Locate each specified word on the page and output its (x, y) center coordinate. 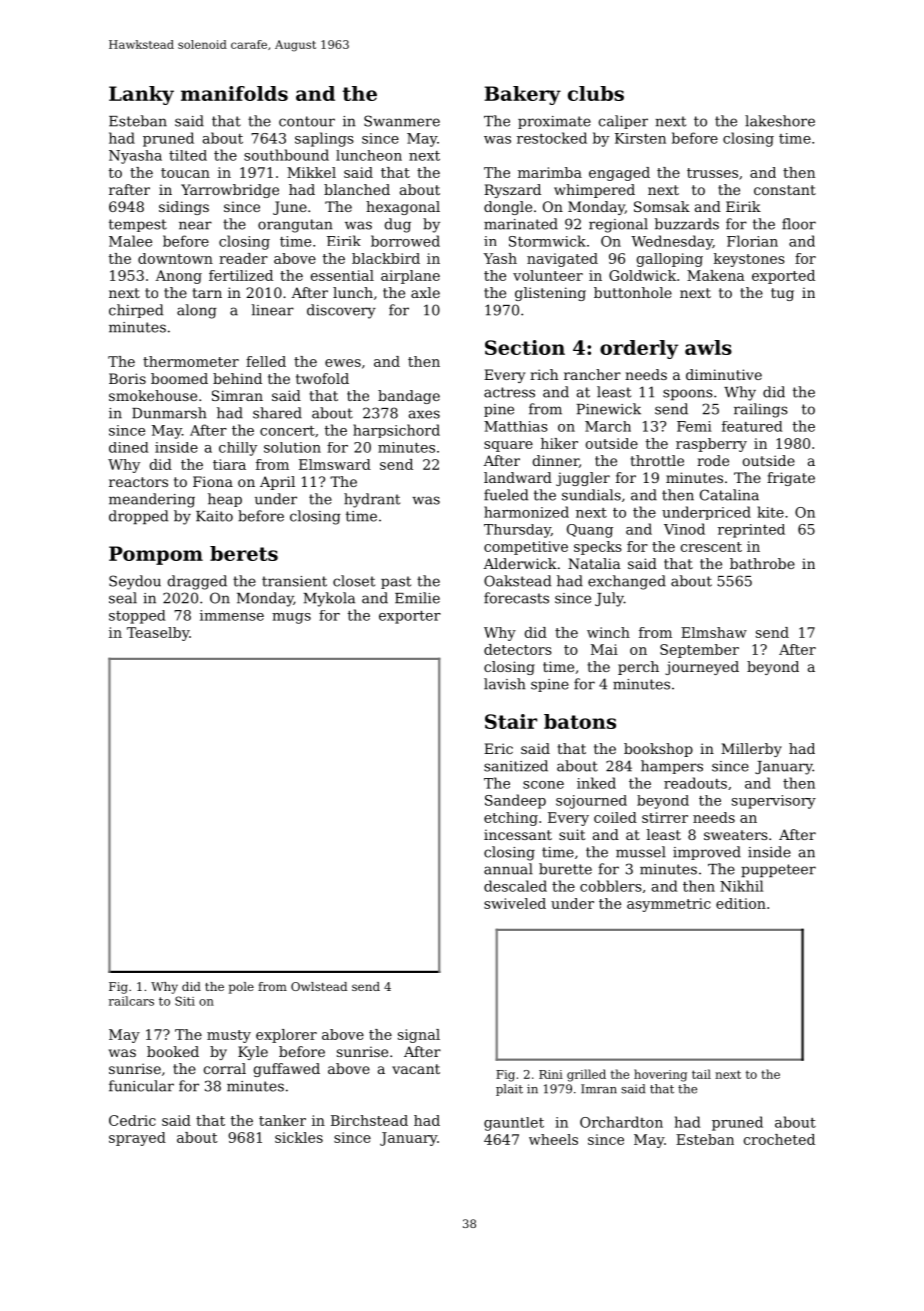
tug (782, 294)
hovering (660, 1075)
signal (419, 1036)
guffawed (287, 1070)
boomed (179, 378)
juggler (583, 479)
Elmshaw (714, 632)
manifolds (234, 93)
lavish (505, 684)
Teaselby (158, 634)
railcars (131, 1001)
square (508, 446)
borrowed (405, 241)
